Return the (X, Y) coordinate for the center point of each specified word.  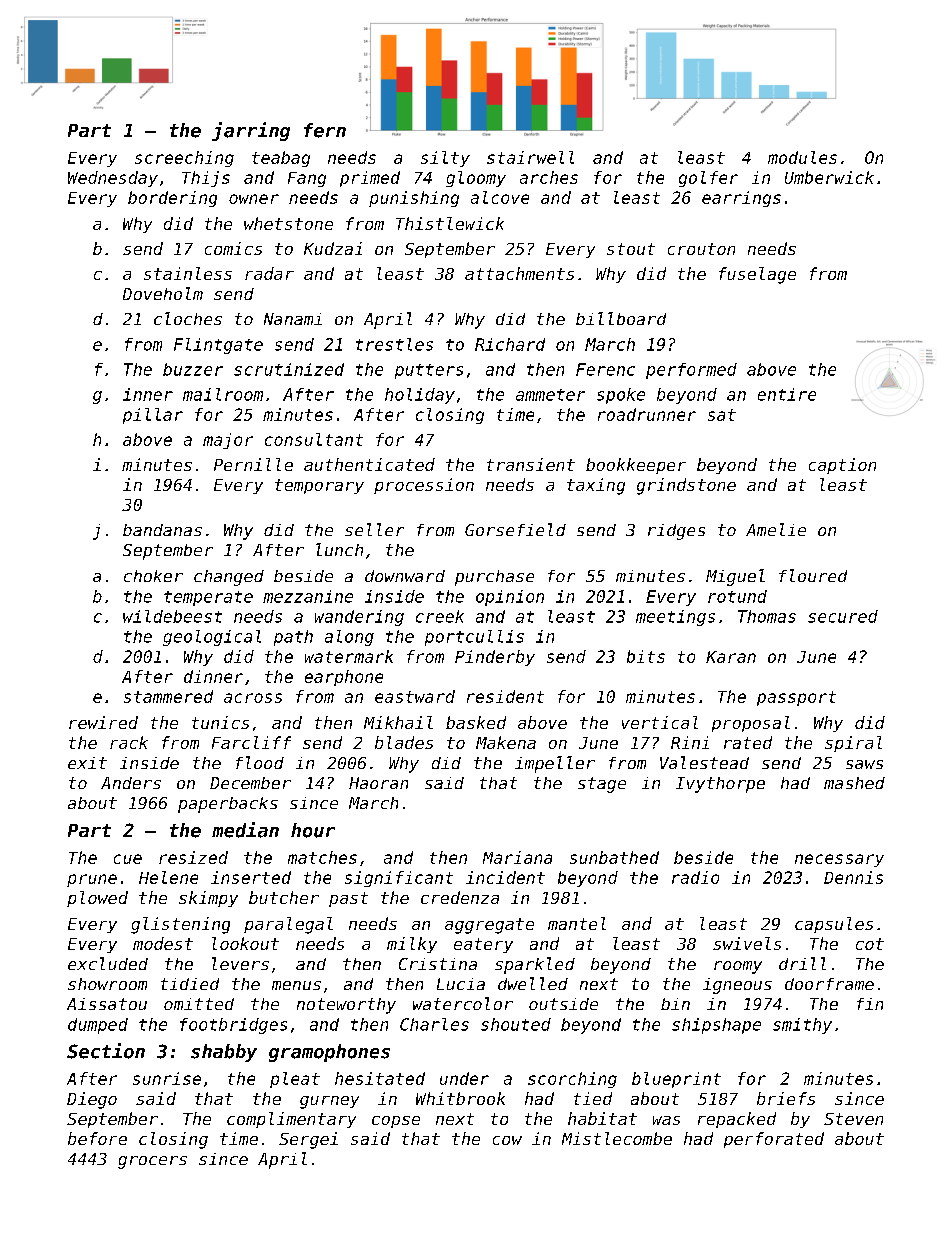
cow (507, 1140)
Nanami (293, 319)
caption (842, 466)
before (97, 1138)
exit (87, 763)
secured (843, 616)
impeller (555, 764)
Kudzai (333, 248)
